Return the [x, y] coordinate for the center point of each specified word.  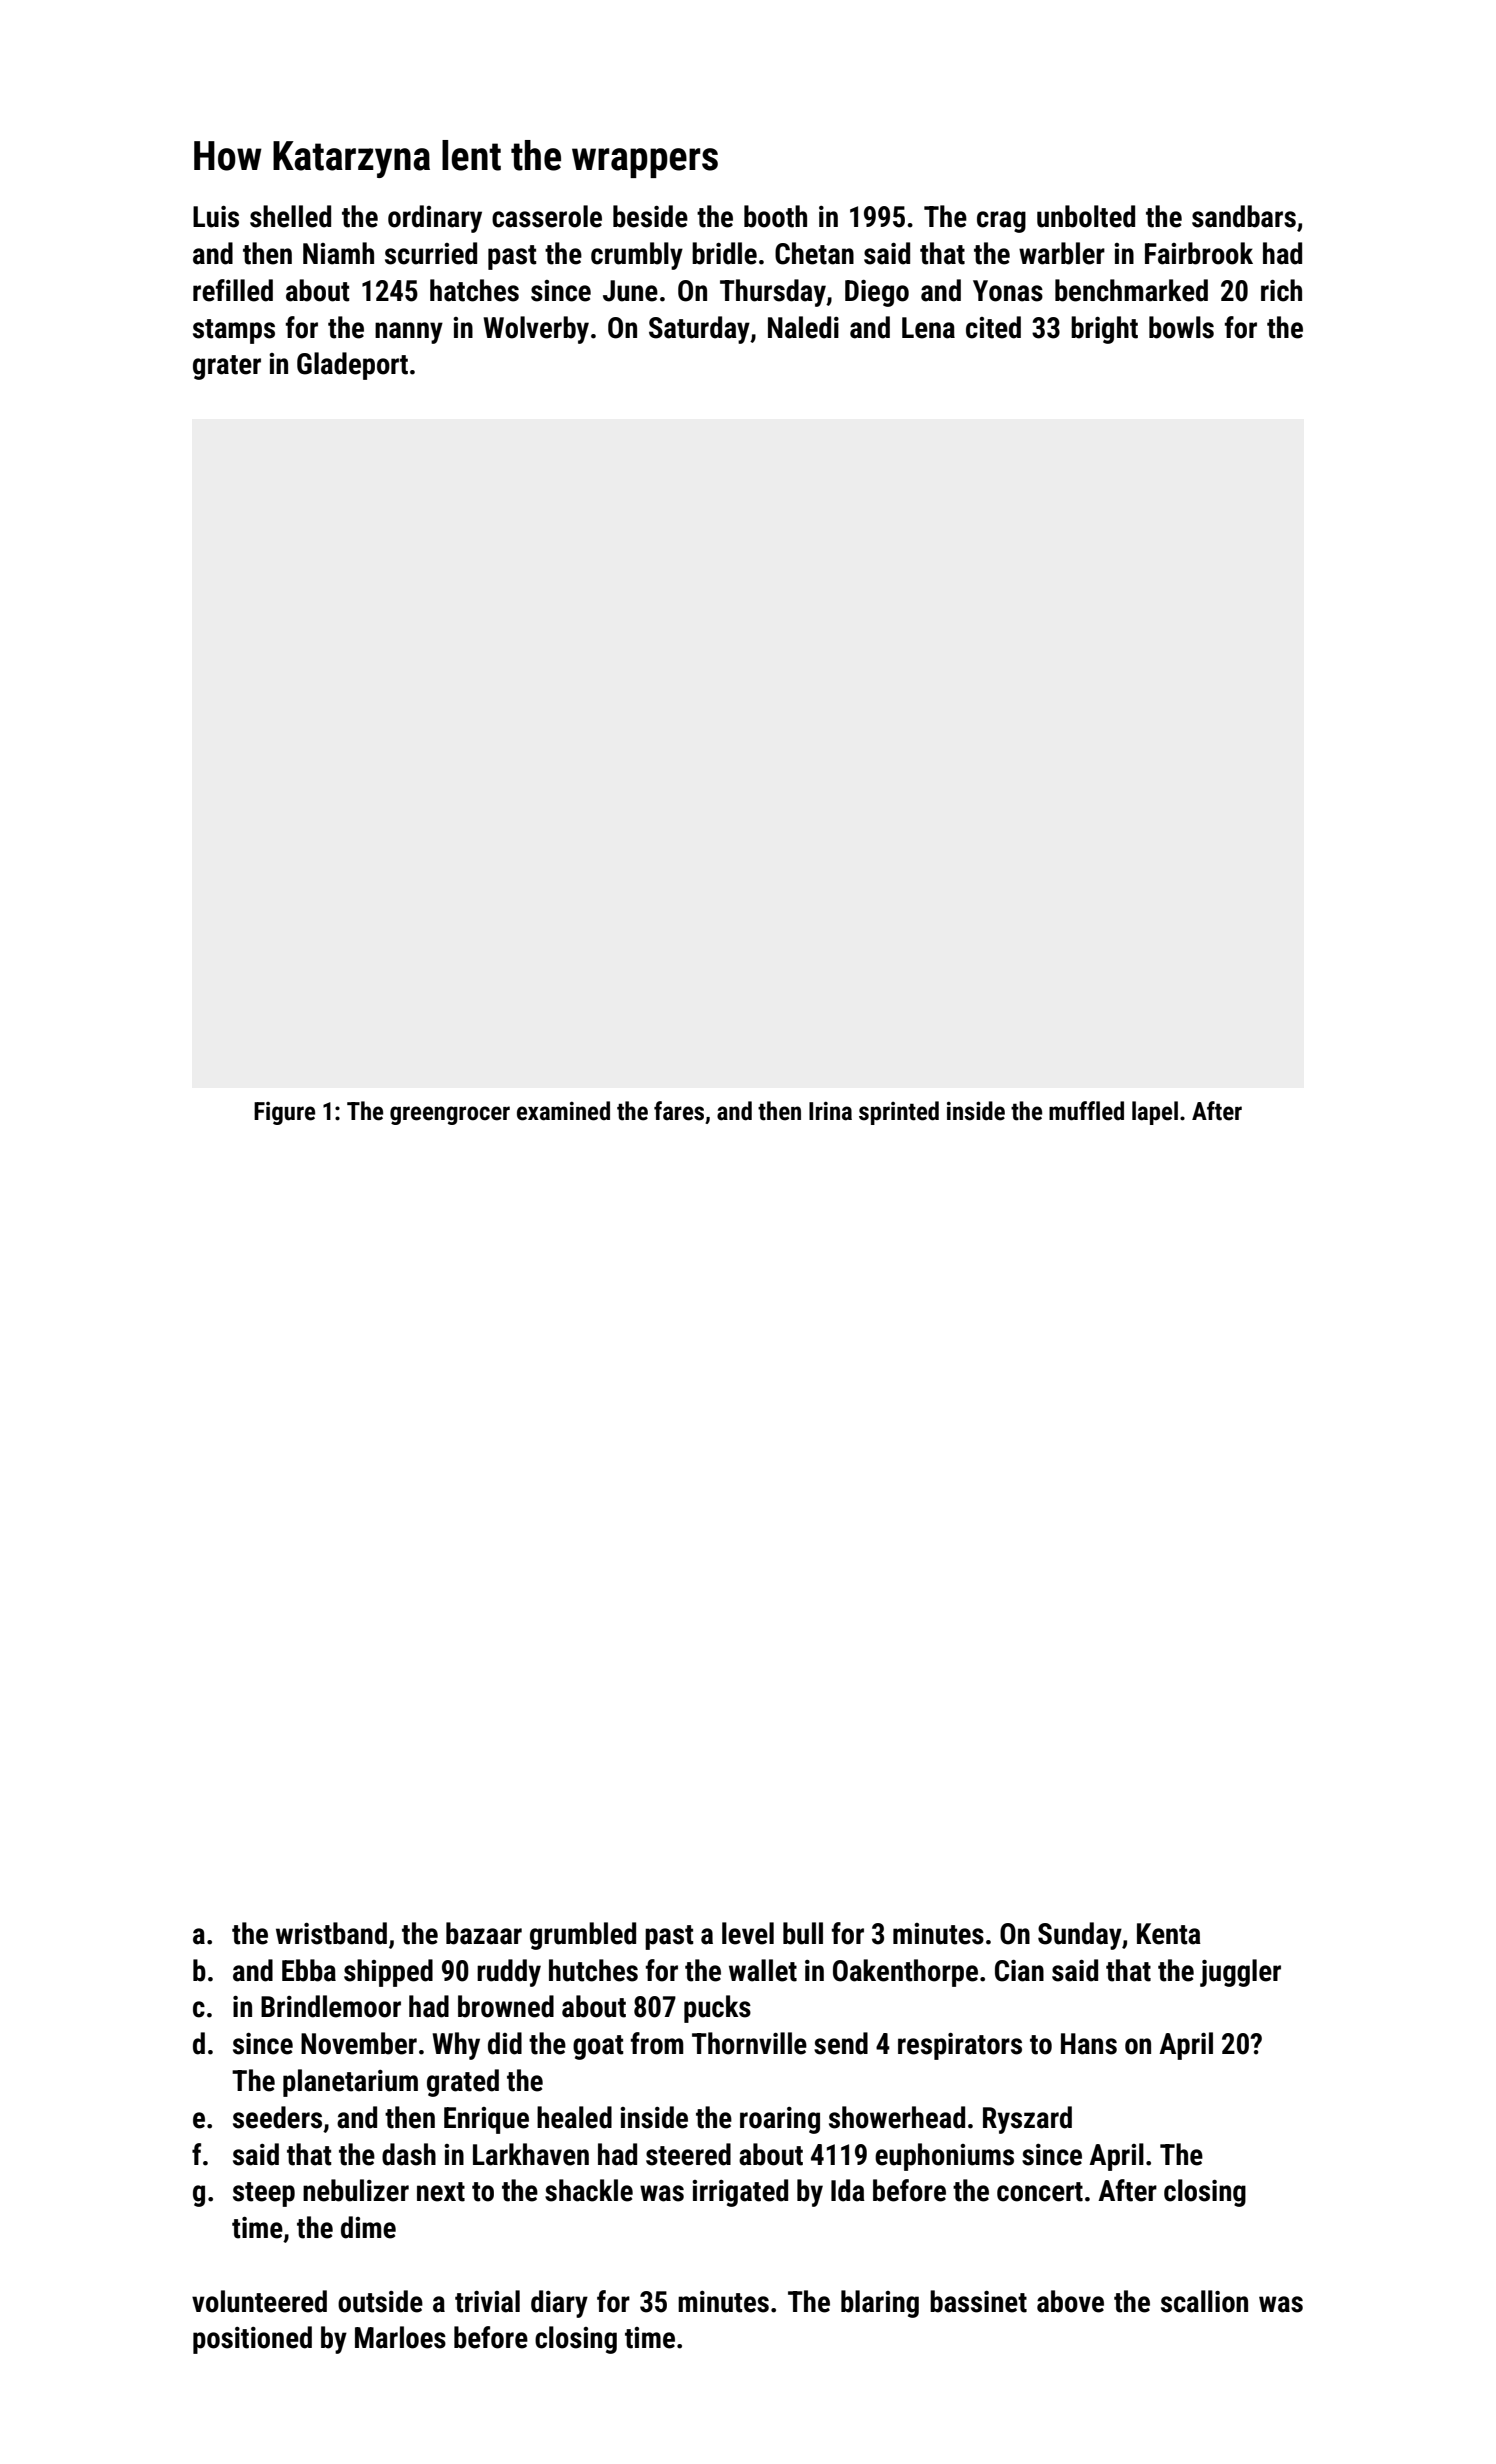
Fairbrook [1199, 253]
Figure [284, 1113]
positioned [252, 2340]
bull [803, 1933]
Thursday [773, 293]
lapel [1155, 1113]
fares [679, 1111]
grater [227, 367]
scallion [1204, 2301]
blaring [880, 2304]
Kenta [1169, 1934]
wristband [331, 1933]
